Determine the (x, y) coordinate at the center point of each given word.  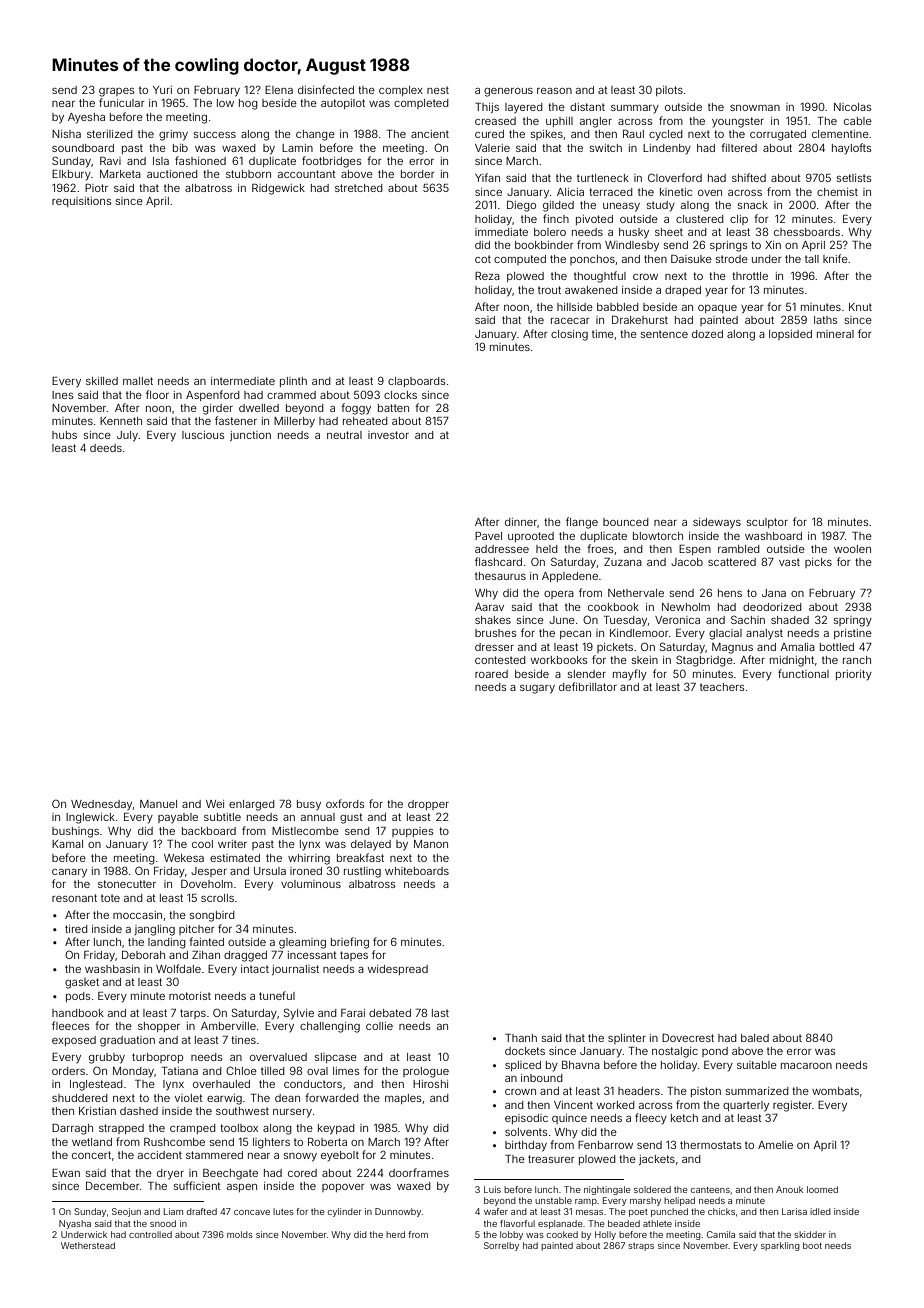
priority (854, 675)
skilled (102, 381)
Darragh (72, 1129)
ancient (430, 134)
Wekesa (184, 858)
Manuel (158, 804)
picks (818, 563)
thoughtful (600, 277)
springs (728, 246)
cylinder (344, 1212)
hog (248, 104)
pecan (575, 635)
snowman (755, 108)
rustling (362, 872)
